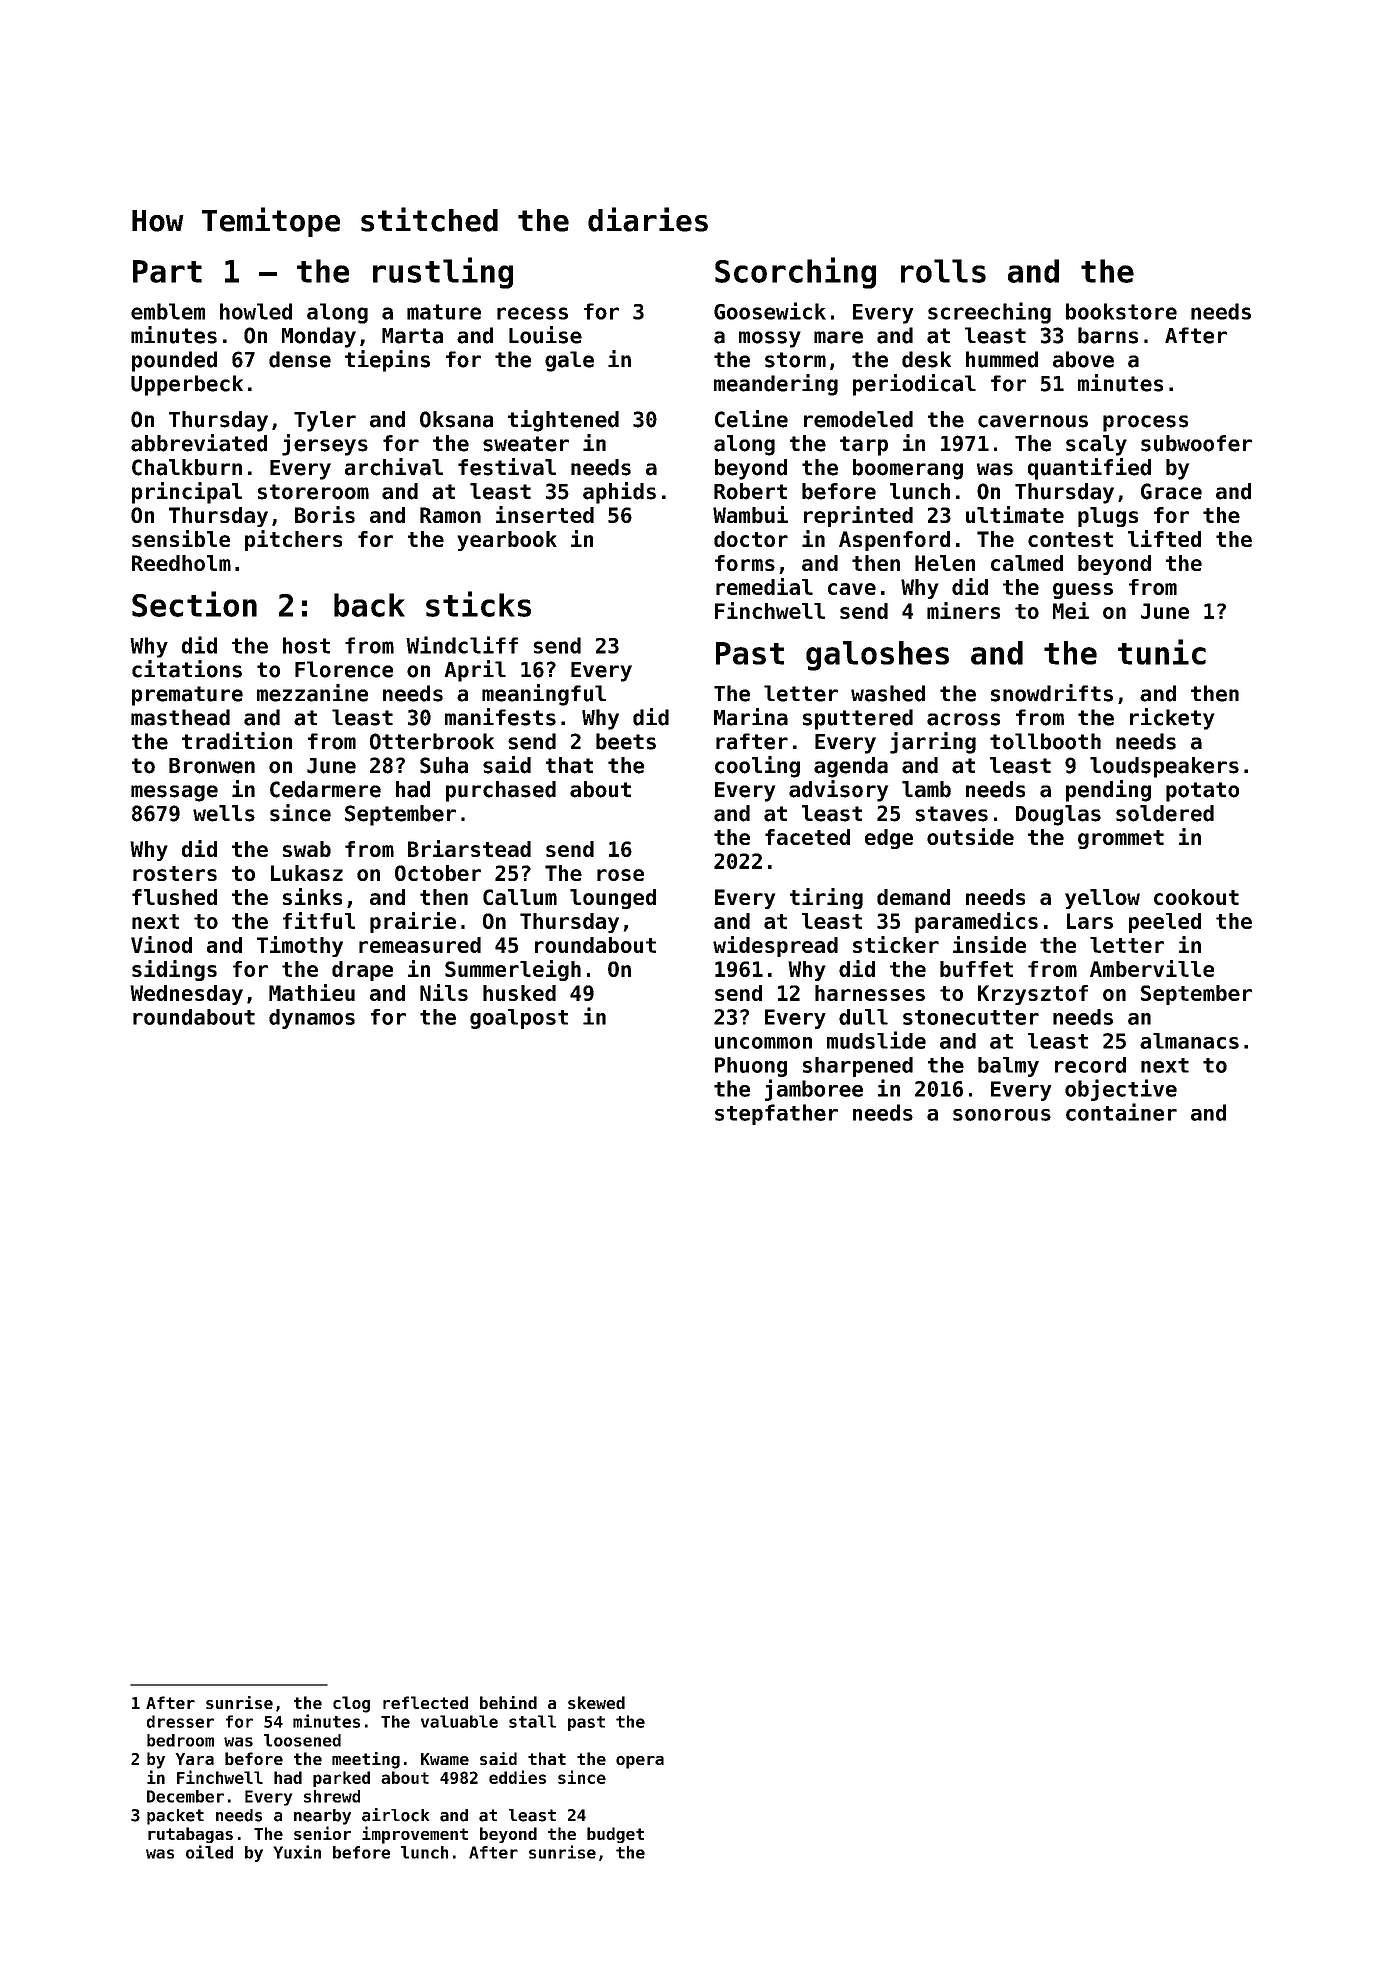  What do you see at coordinates (532, 313) in the page?
I see `recess` at bounding box center [532, 313].
